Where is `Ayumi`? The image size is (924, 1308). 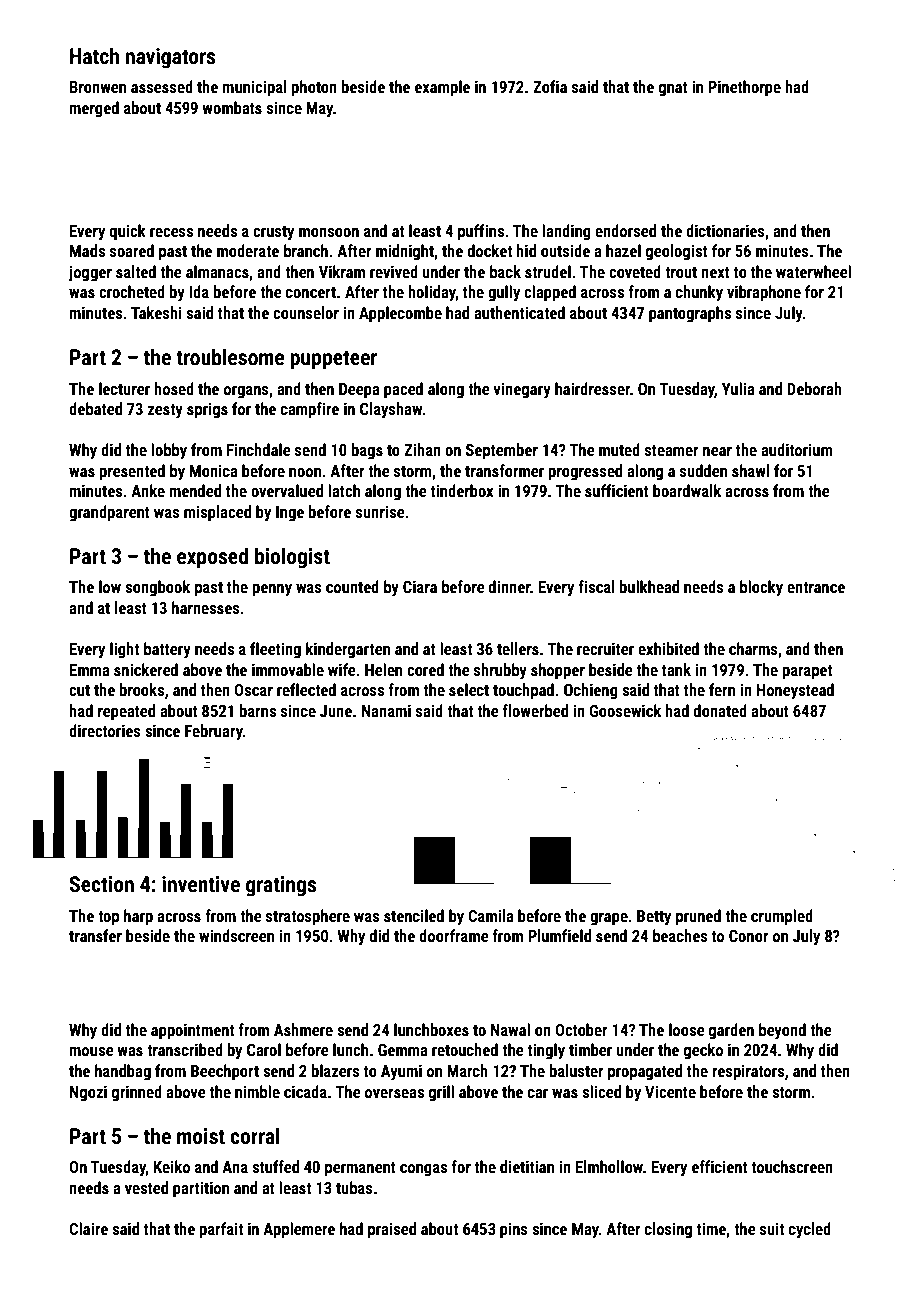
Ayumi is located at coordinates (401, 1072).
